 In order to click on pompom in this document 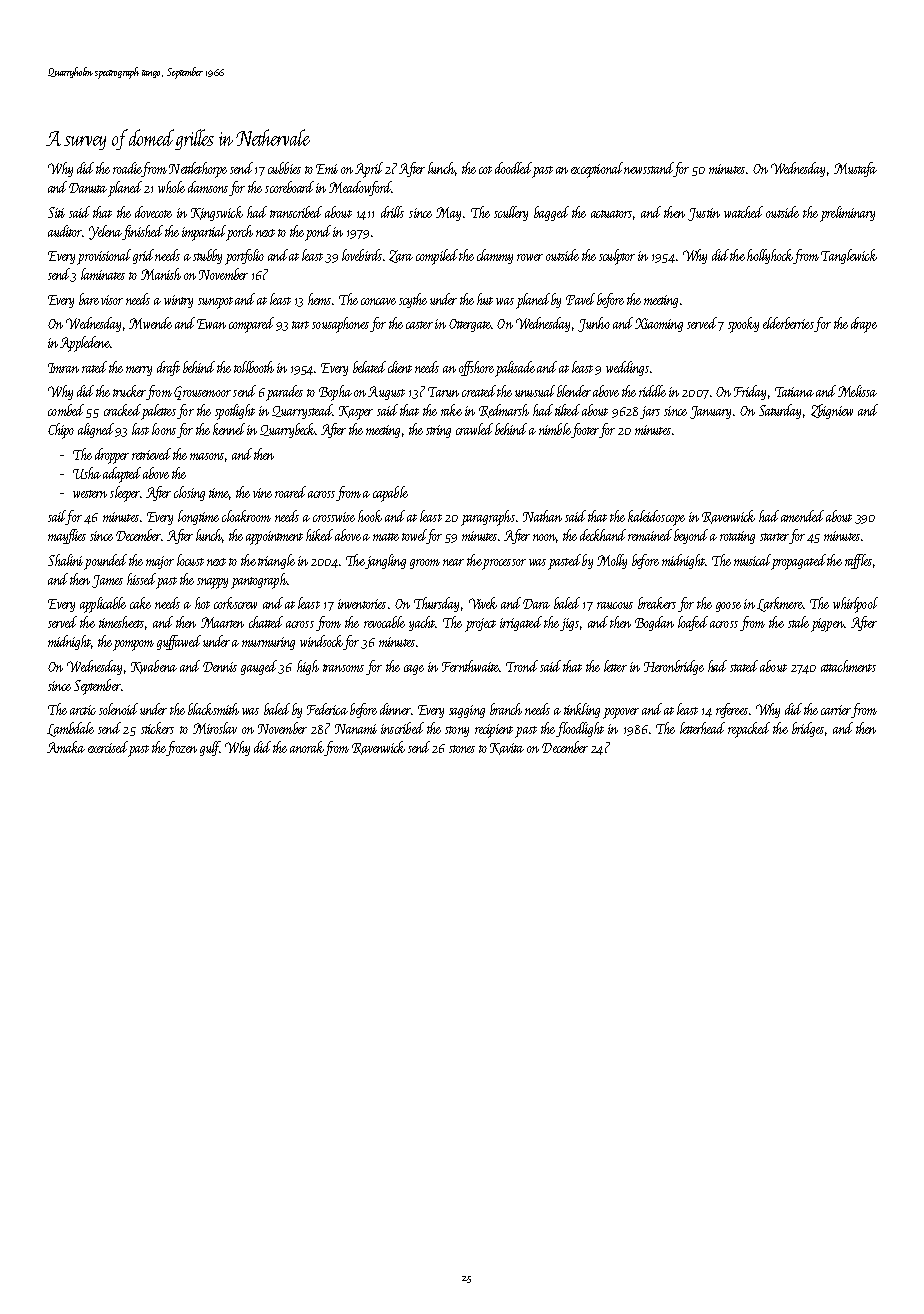, I will do `click(133, 645)`.
